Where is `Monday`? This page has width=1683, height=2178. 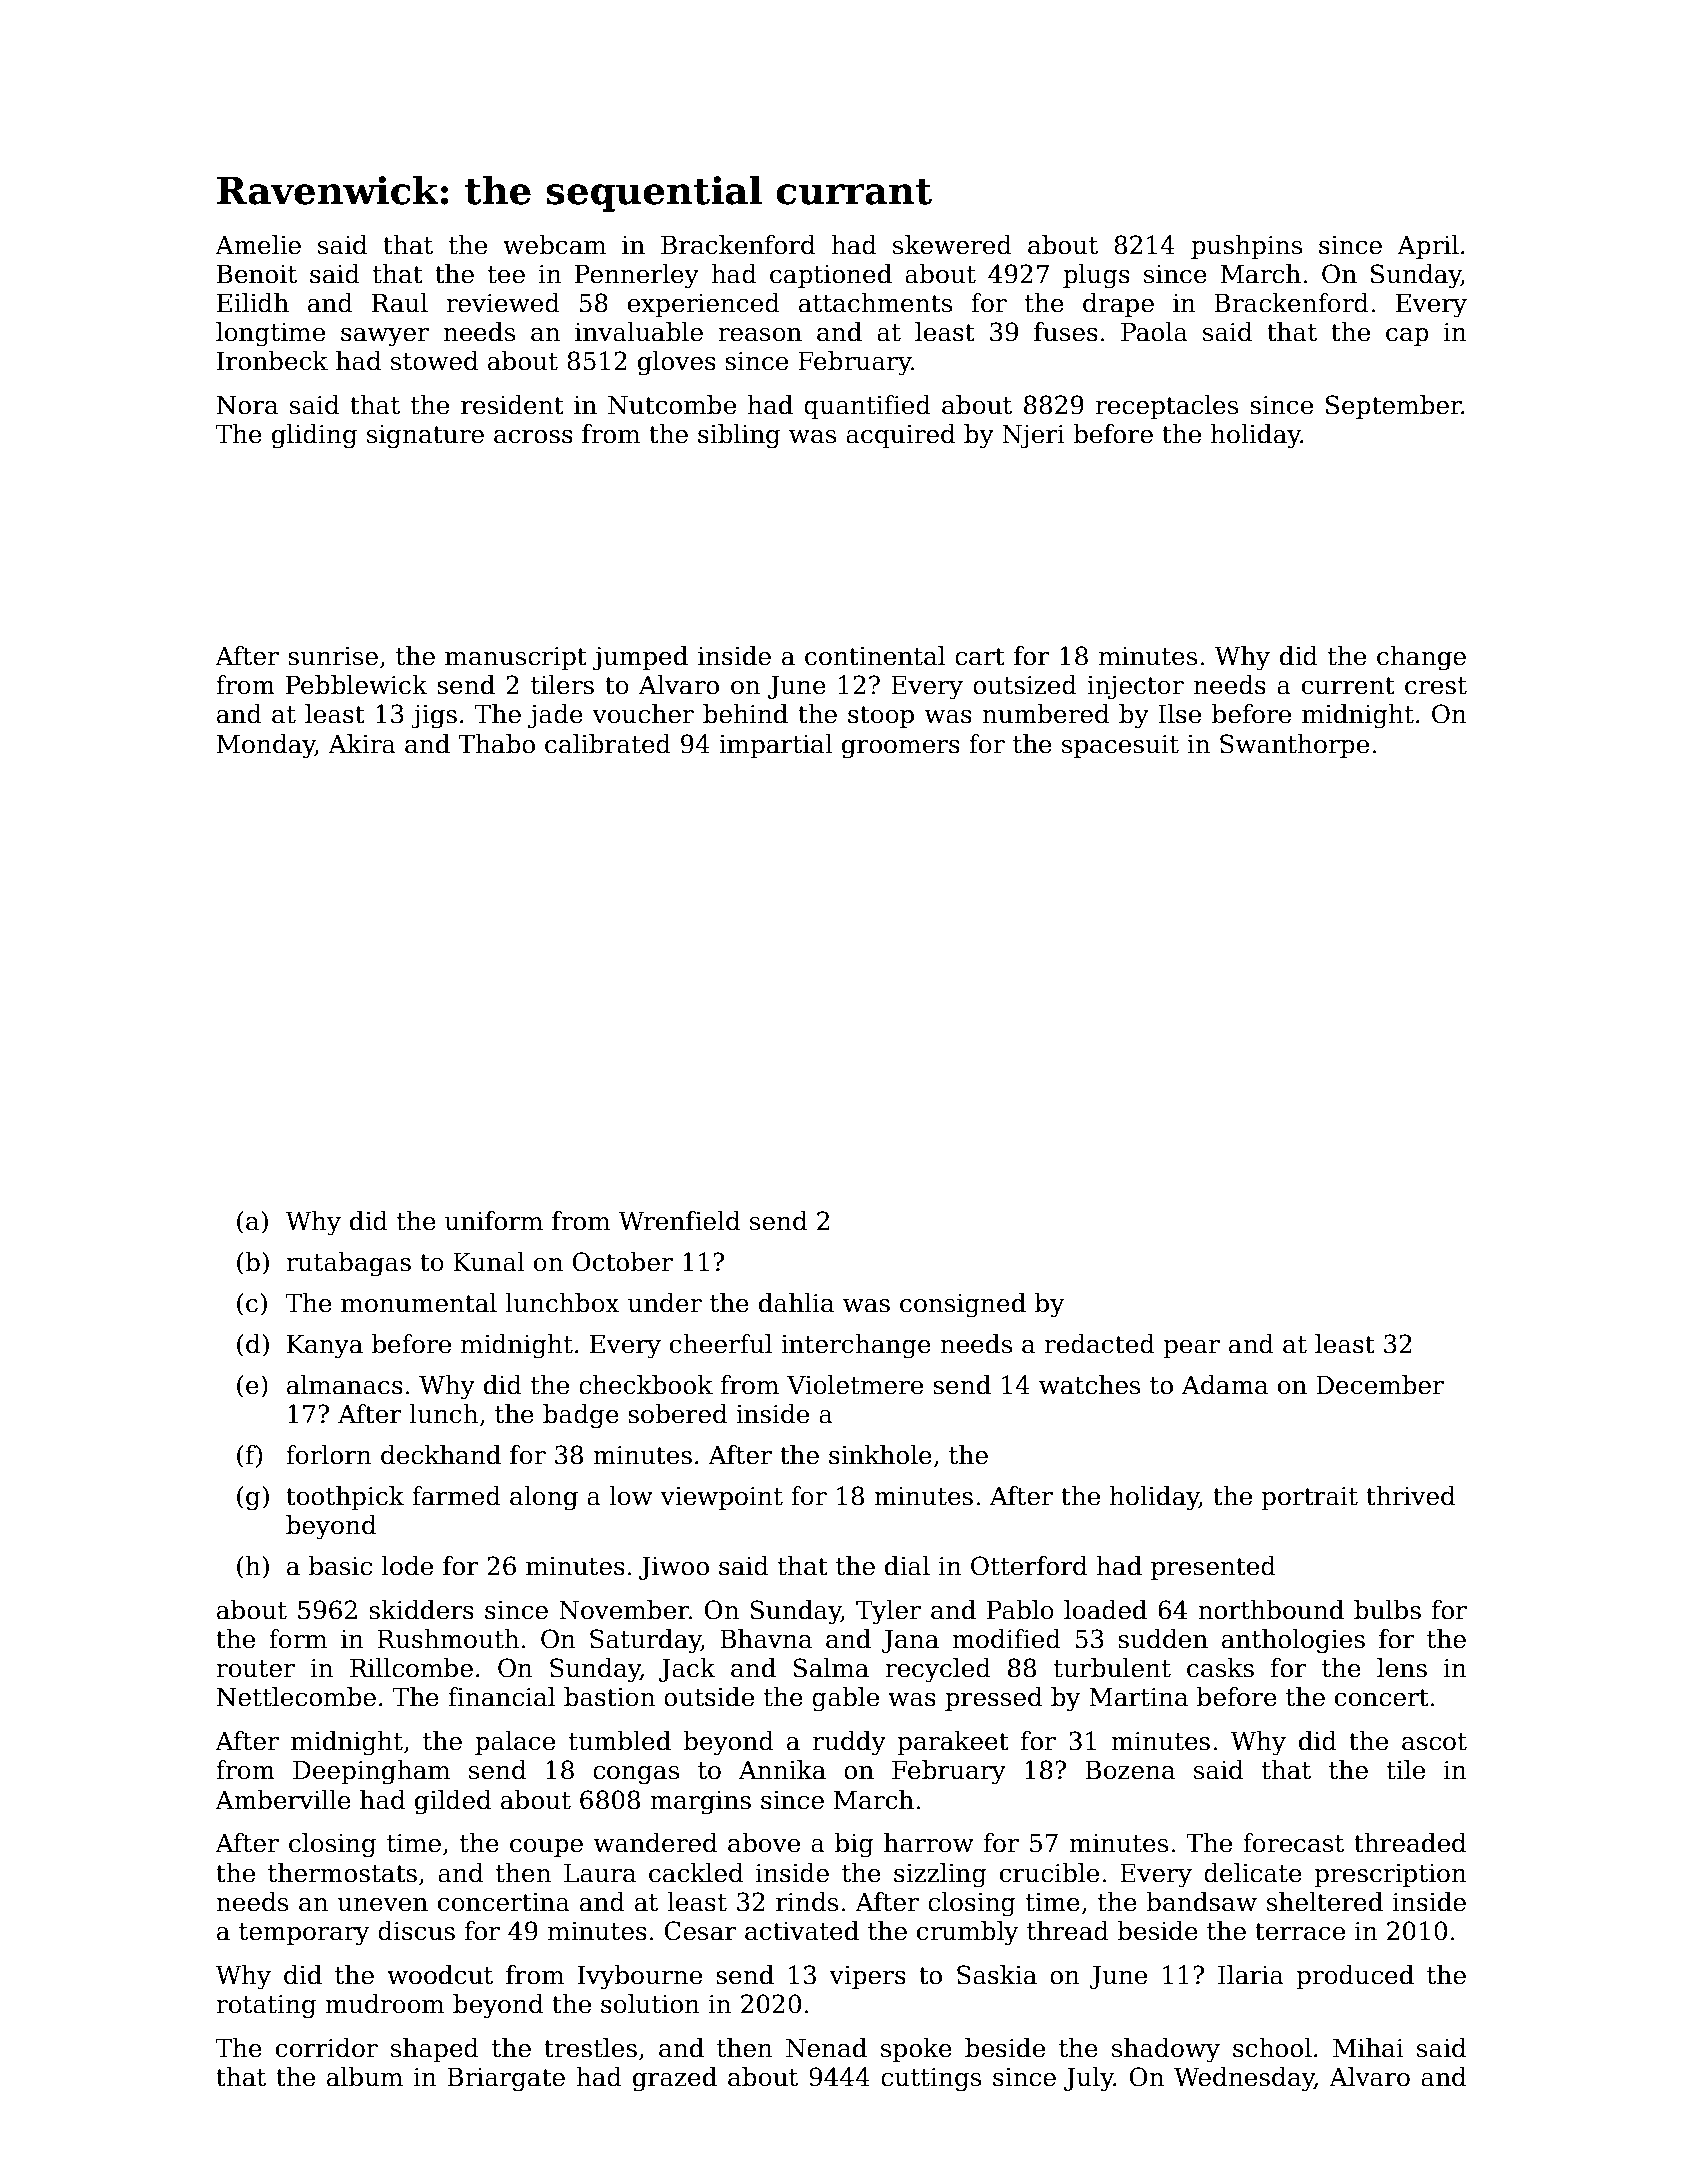
Monday is located at coordinates (266, 746).
